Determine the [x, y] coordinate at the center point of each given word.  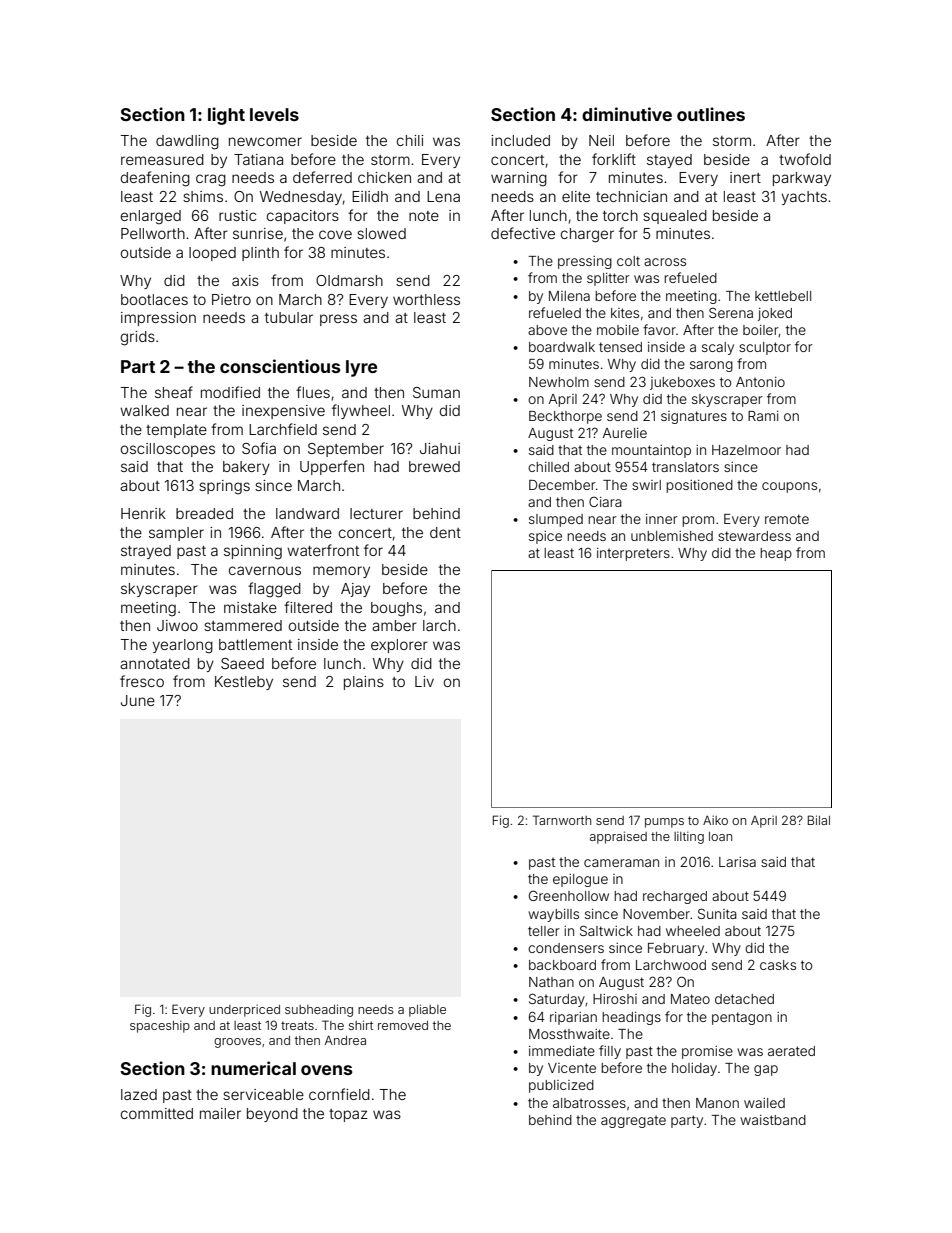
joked [775, 314]
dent [445, 532]
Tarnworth [562, 820]
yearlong [182, 646]
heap [776, 554]
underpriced [244, 1011]
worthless [426, 299]
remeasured [162, 159]
